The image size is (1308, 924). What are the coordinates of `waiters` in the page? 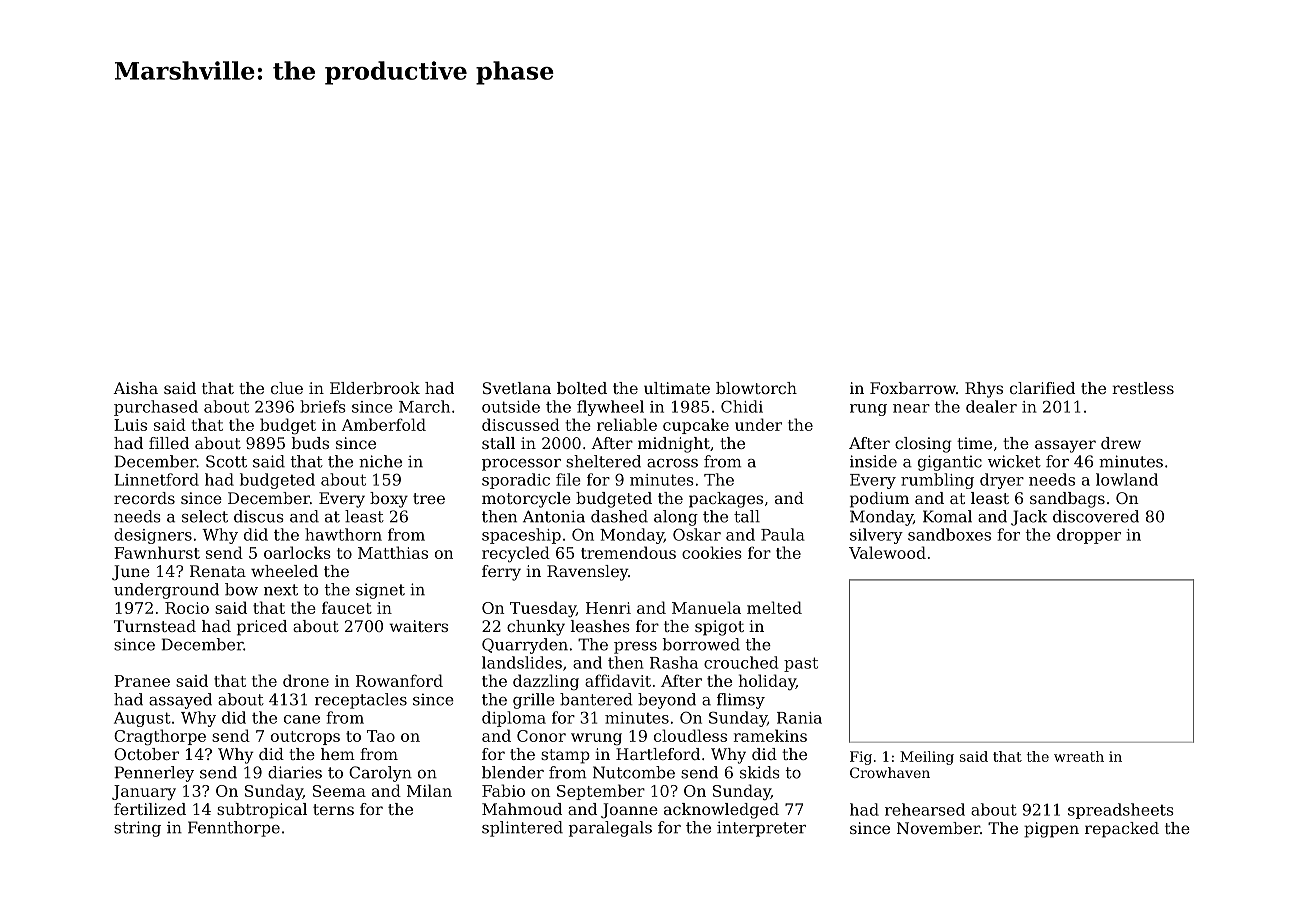 It's located at (418, 626).
